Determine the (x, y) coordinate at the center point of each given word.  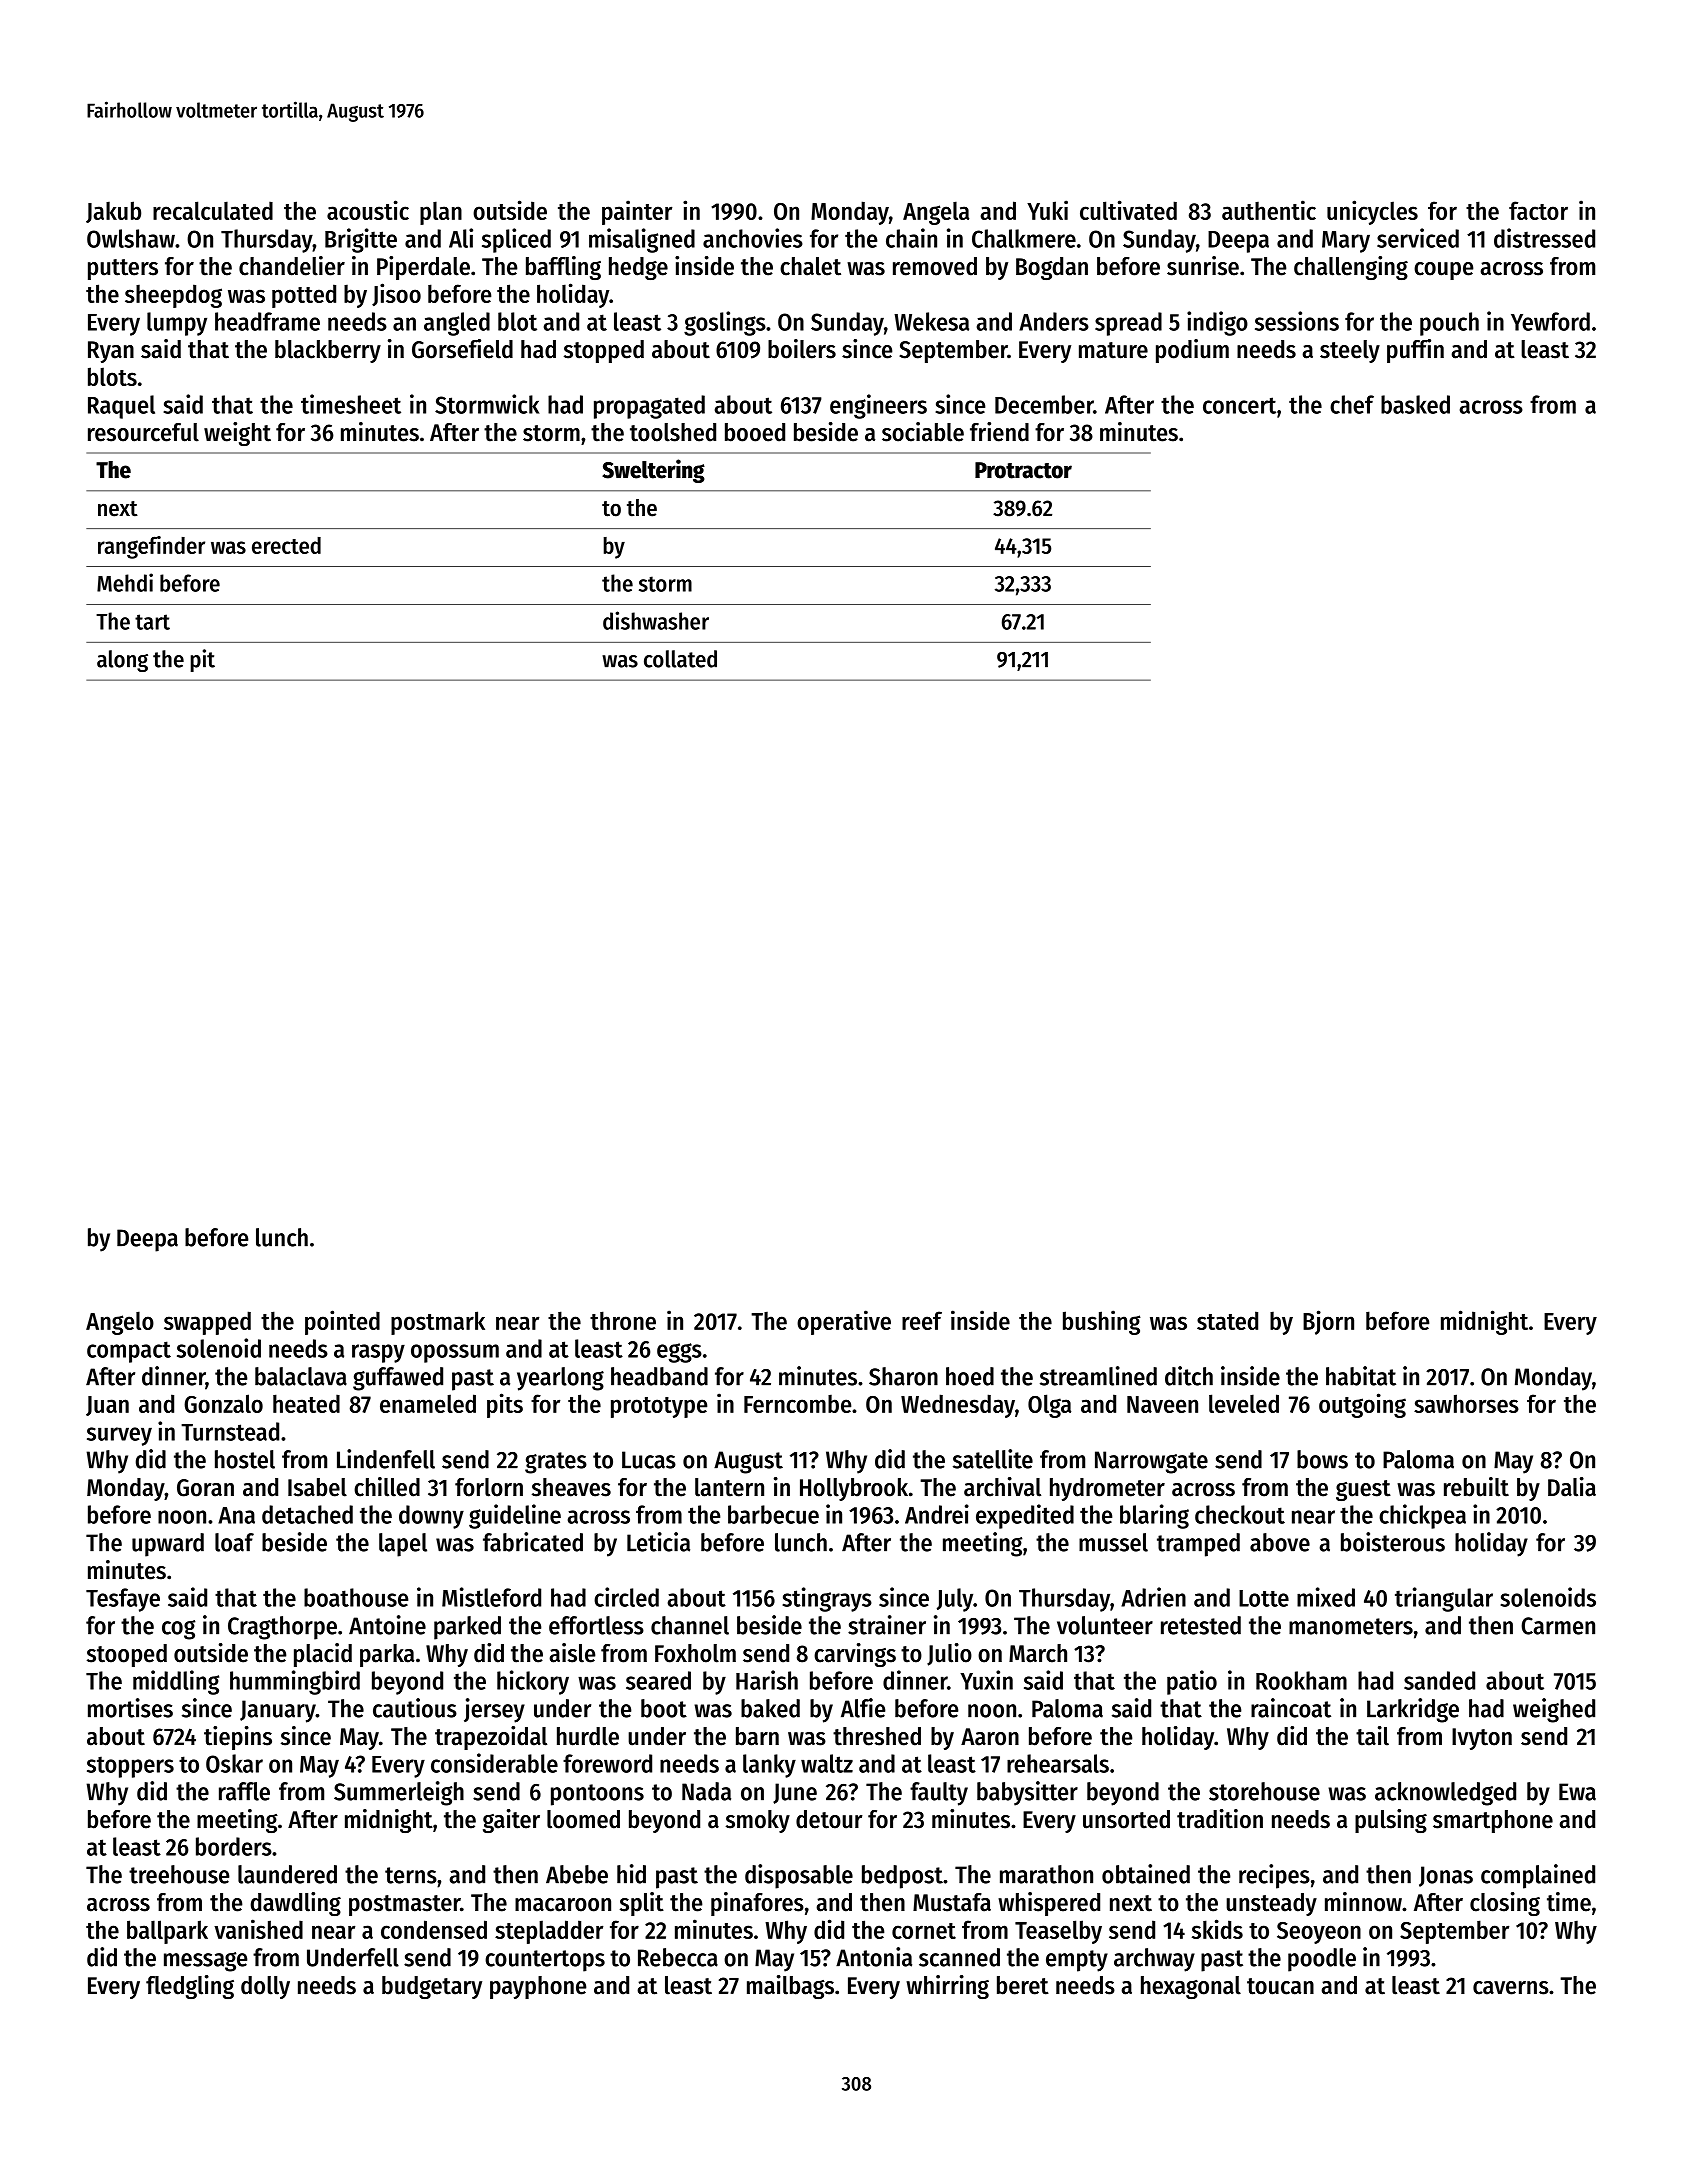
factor (1538, 210)
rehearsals (1058, 1763)
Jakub (113, 212)
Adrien (1153, 1597)
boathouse (356, 1597)
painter (637, 212)
